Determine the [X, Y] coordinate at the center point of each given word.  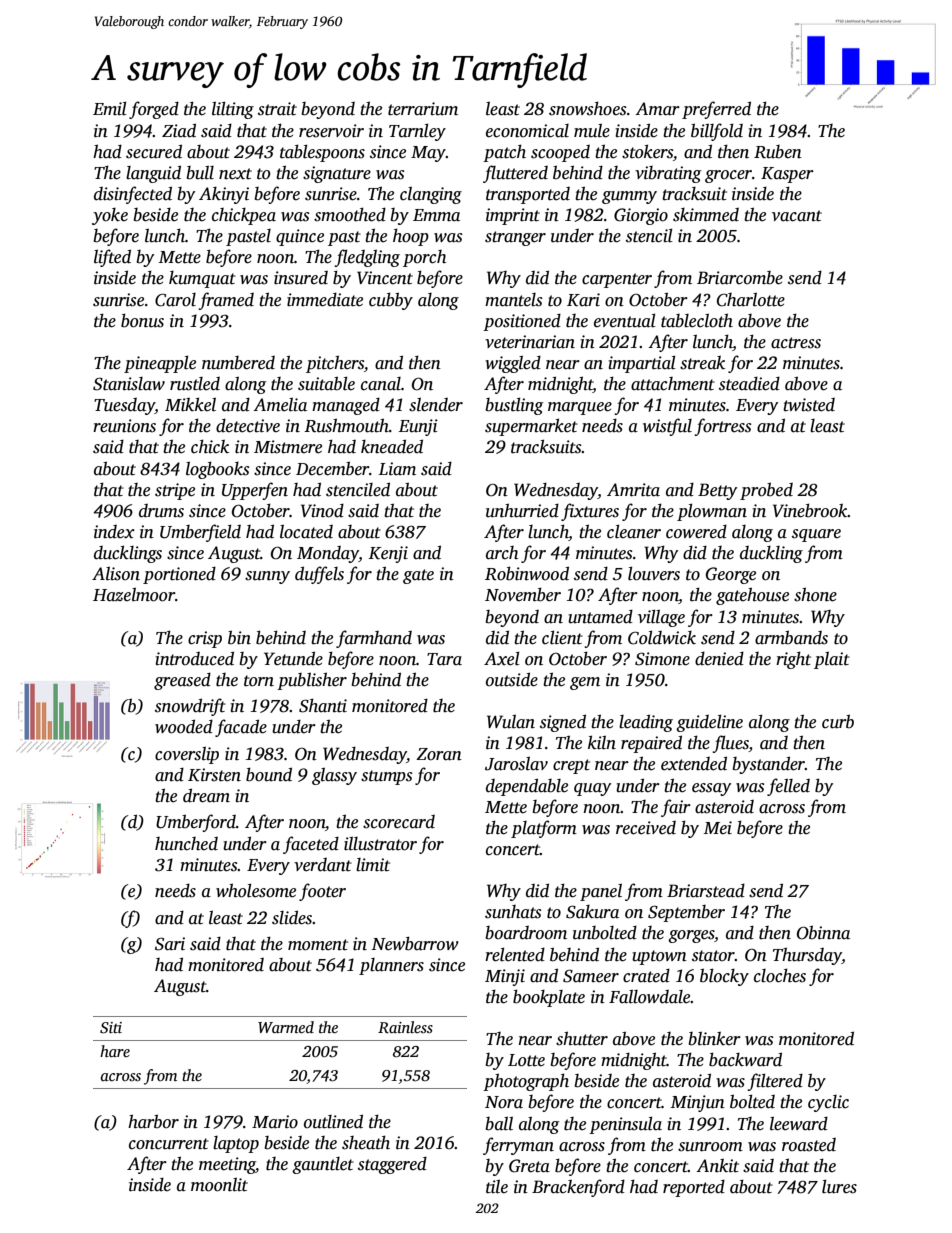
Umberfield [200, 533]
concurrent [169, 1144]
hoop [411, 237]
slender [436, 405]
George [731, 575]
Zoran [439, 754]
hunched [186, 844]
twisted [809, 405]
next [235, 174]
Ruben [778, 152]
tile [497, 1187]
